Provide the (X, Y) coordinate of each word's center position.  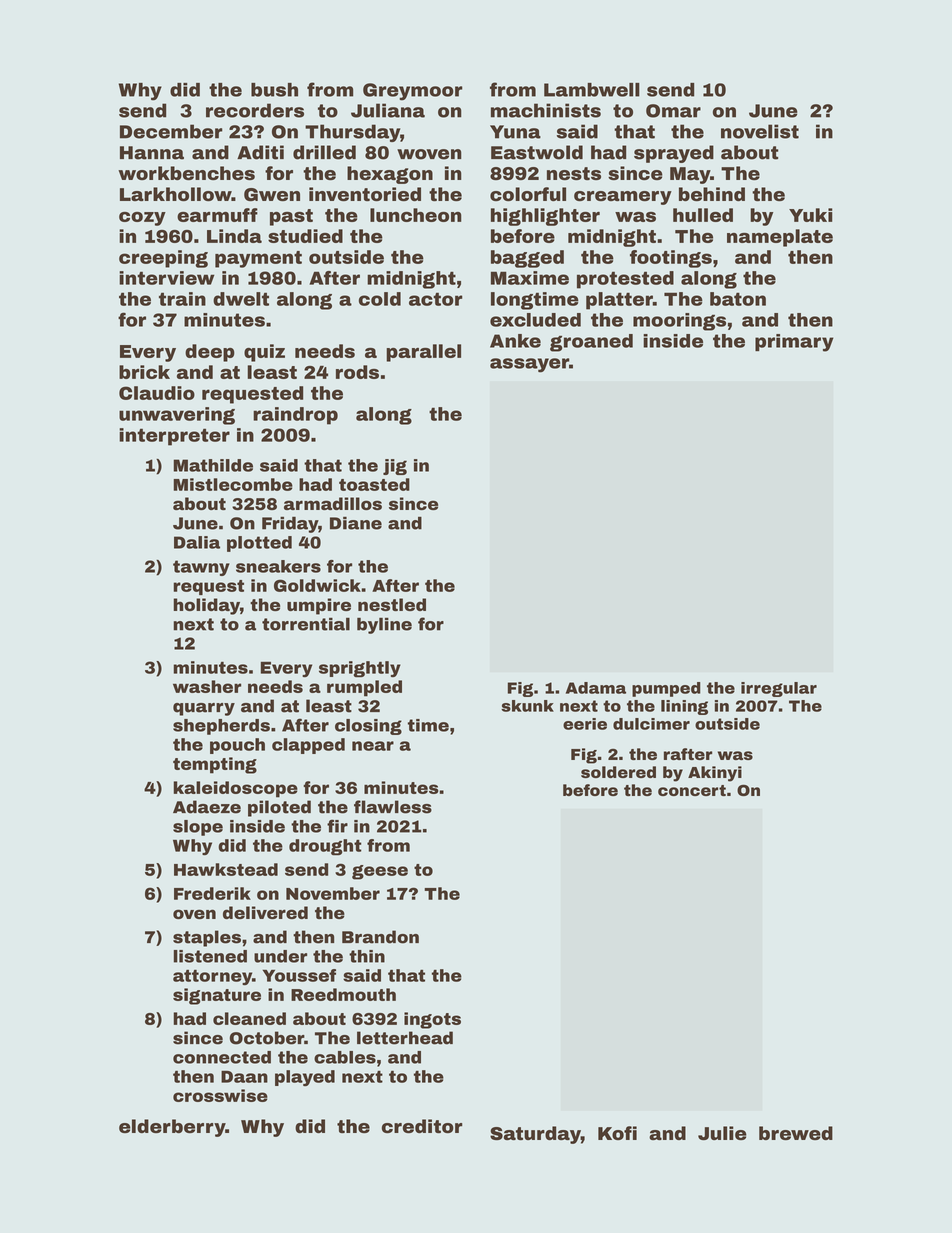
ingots (432, 1020)
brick (144, 372)
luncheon (416, 215)
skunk (527, 706)
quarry (204, 709)
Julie (722, 1133)
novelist (760, 131)
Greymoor (413, 92)
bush (274, 90)
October (267, 1038)
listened (210, 956)
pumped (666, 689)
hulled (703, 215)
